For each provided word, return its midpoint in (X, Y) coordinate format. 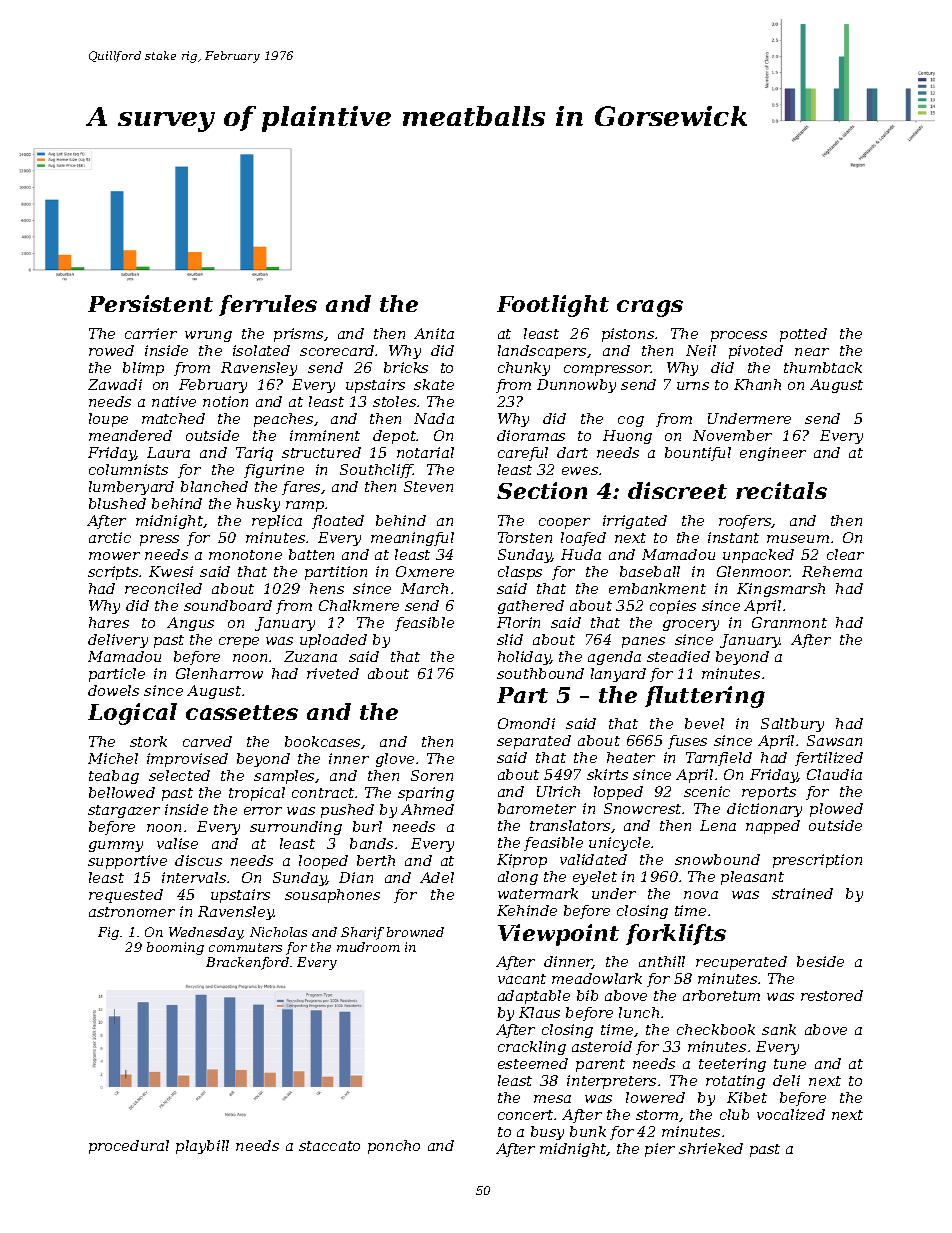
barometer (537, 808)
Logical (132, 714)
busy (547, 1133)
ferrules (268, 305)
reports (769, 793)
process (739, 336)
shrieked (711, 1148)
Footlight (553, 306)
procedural (129, 1147)
